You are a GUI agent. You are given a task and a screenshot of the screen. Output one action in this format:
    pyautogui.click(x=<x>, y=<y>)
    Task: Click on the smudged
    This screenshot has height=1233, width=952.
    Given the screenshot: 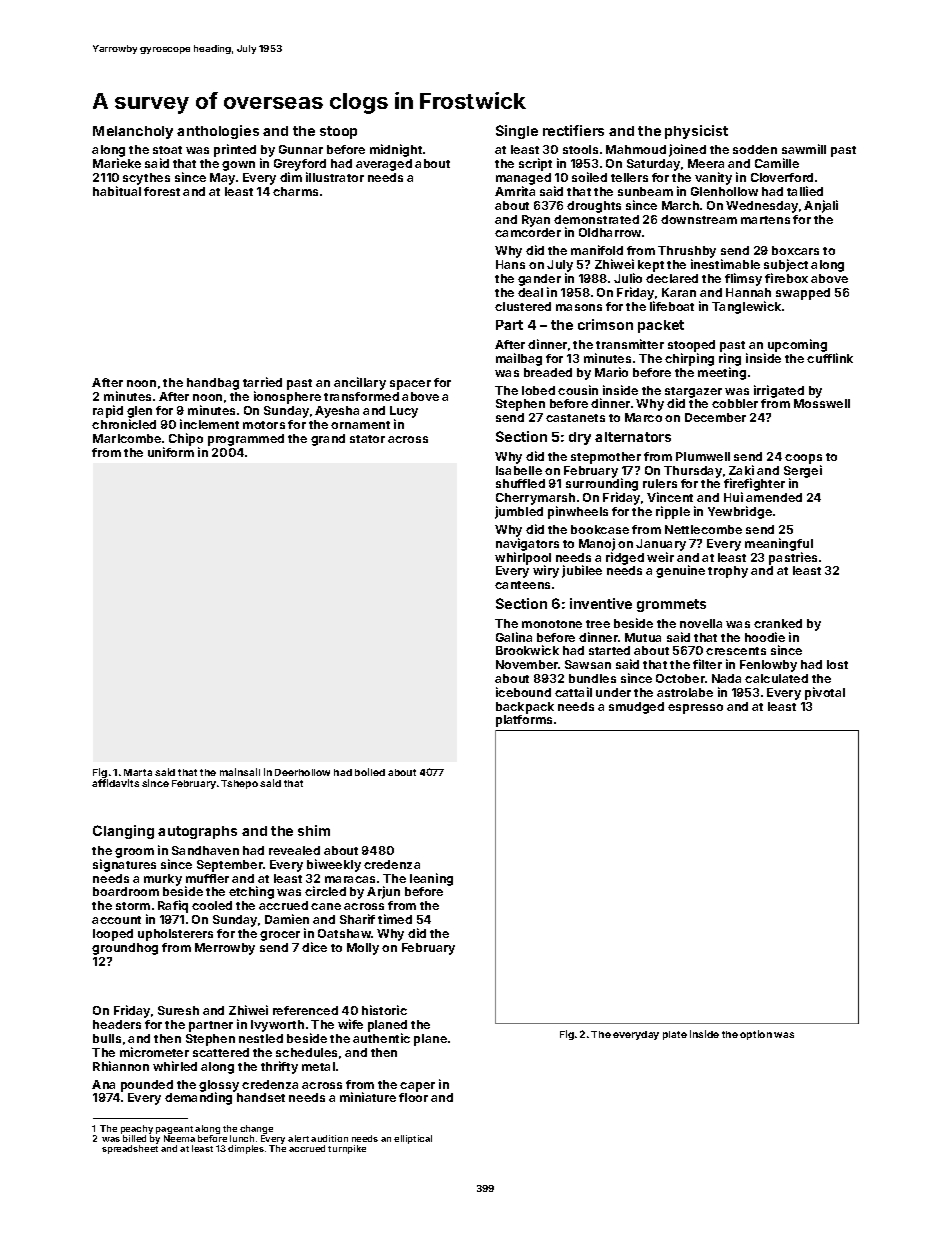 What is the action you would take?
    pyautogui.click(x=636, y=708)
